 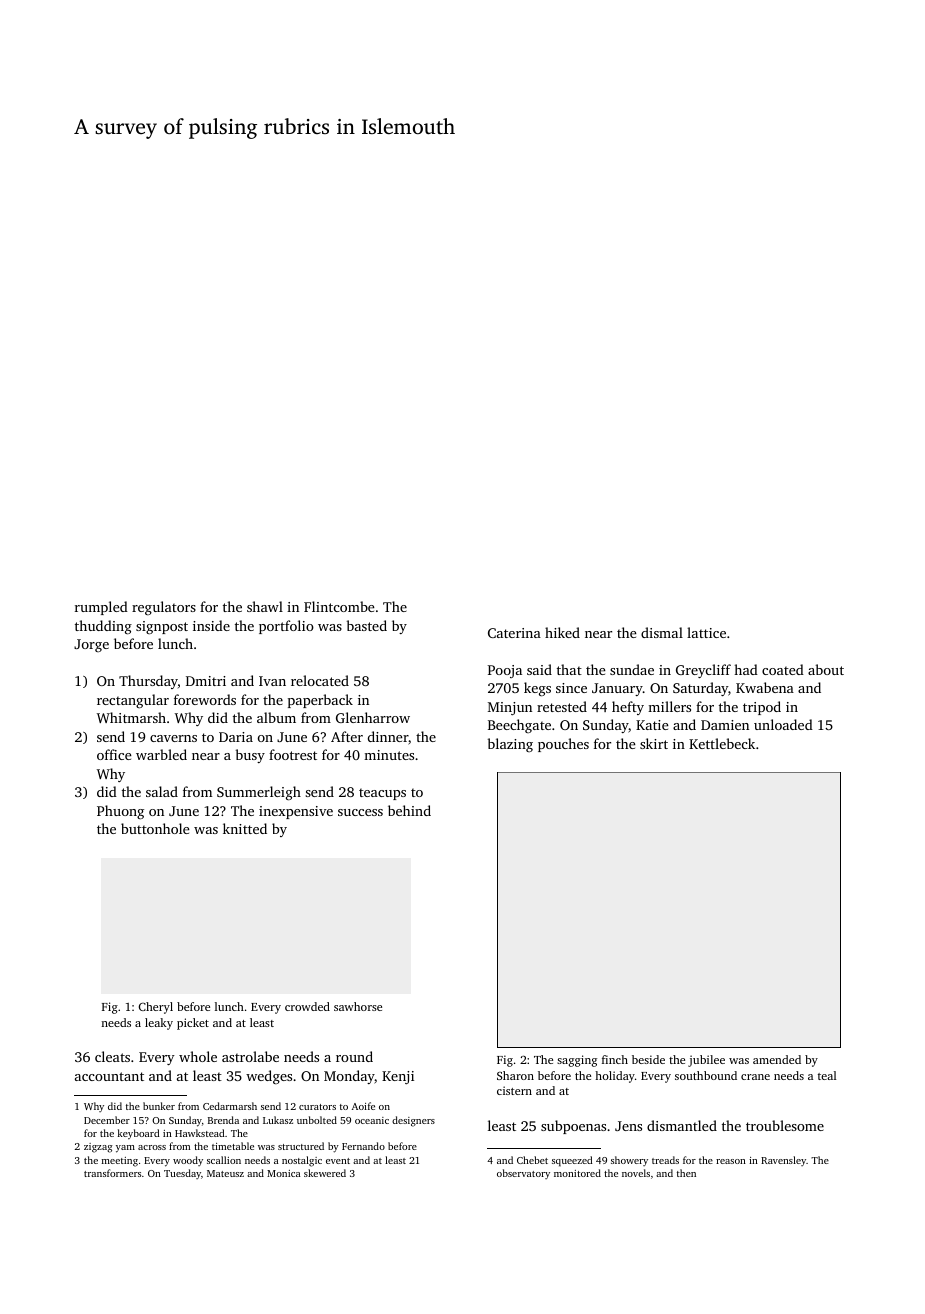 I want to click on amended, so click(x=777, y=1059).
